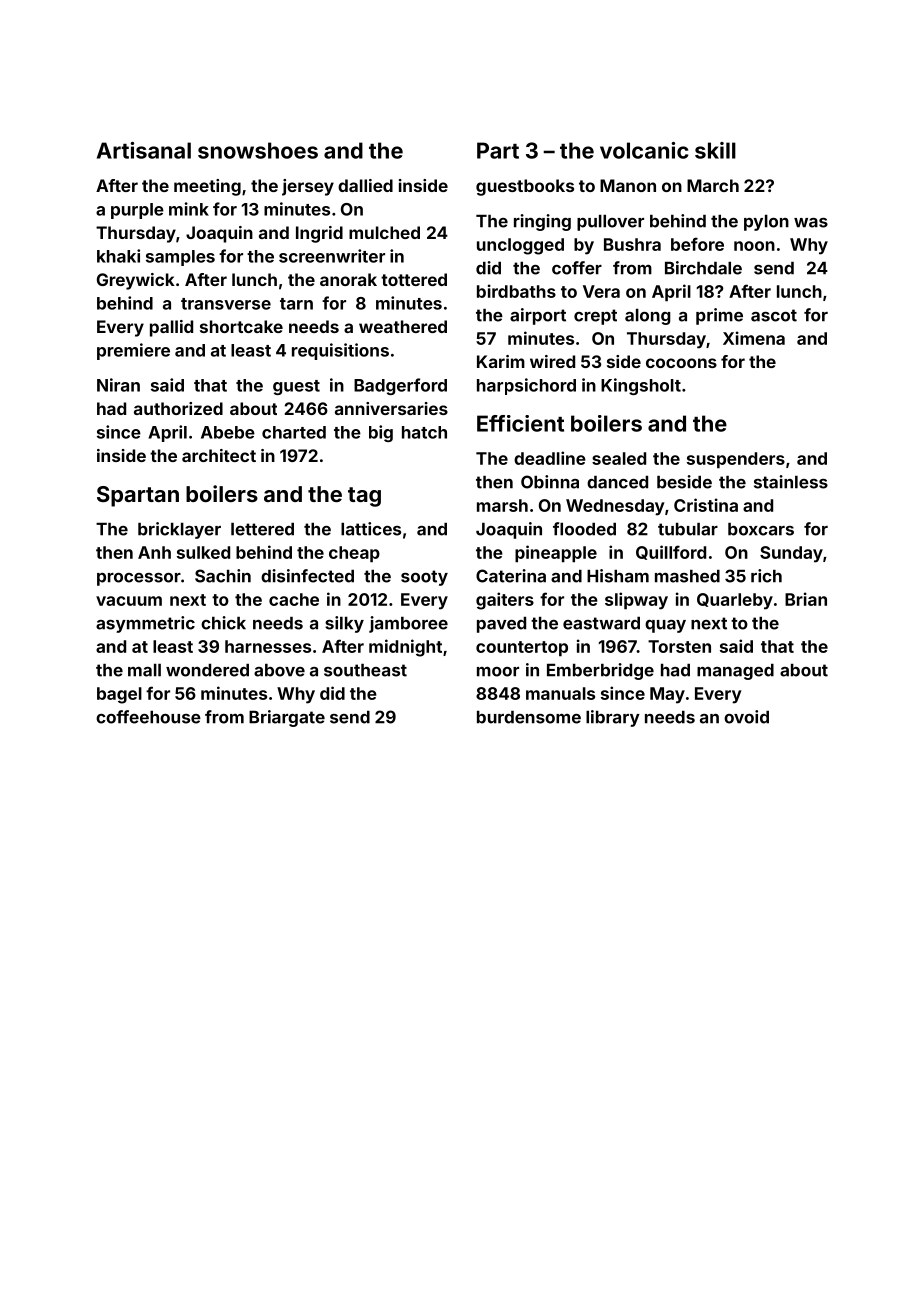 Image resolution: width=924 pixels, height=1314 pixels. What do you see at coordinates (129, 601) in the screenshot?
I see `vacuum` at bounding box center [129, 601].
